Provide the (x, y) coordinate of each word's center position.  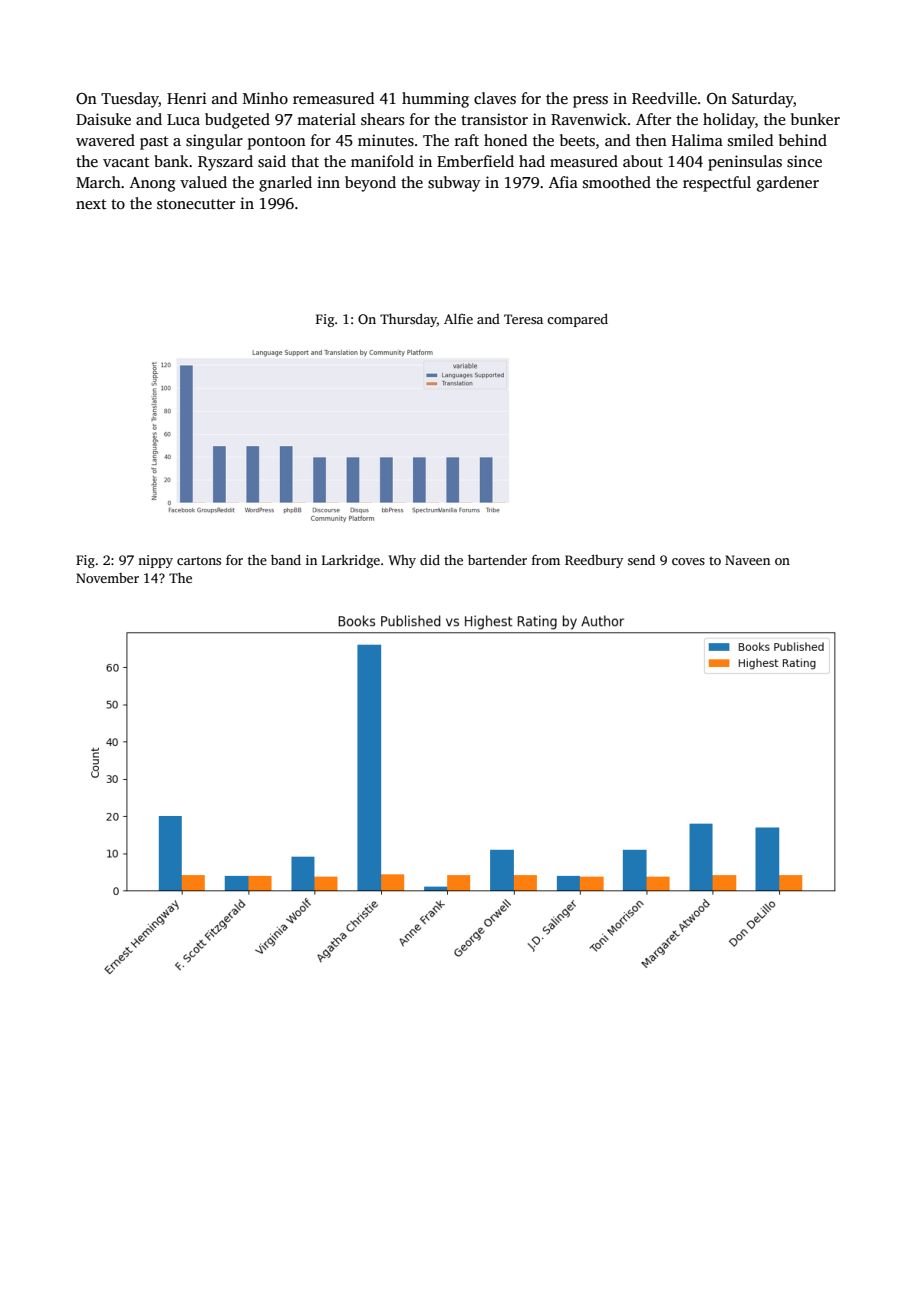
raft (467, 140)
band (286, 559)
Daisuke (103, 119)
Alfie (458, 318)
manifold (382, 161)
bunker (815, 119)
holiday (729, 121)
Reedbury (594, 561)
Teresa (523, 319)
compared (577, 320)
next (91, 204)
